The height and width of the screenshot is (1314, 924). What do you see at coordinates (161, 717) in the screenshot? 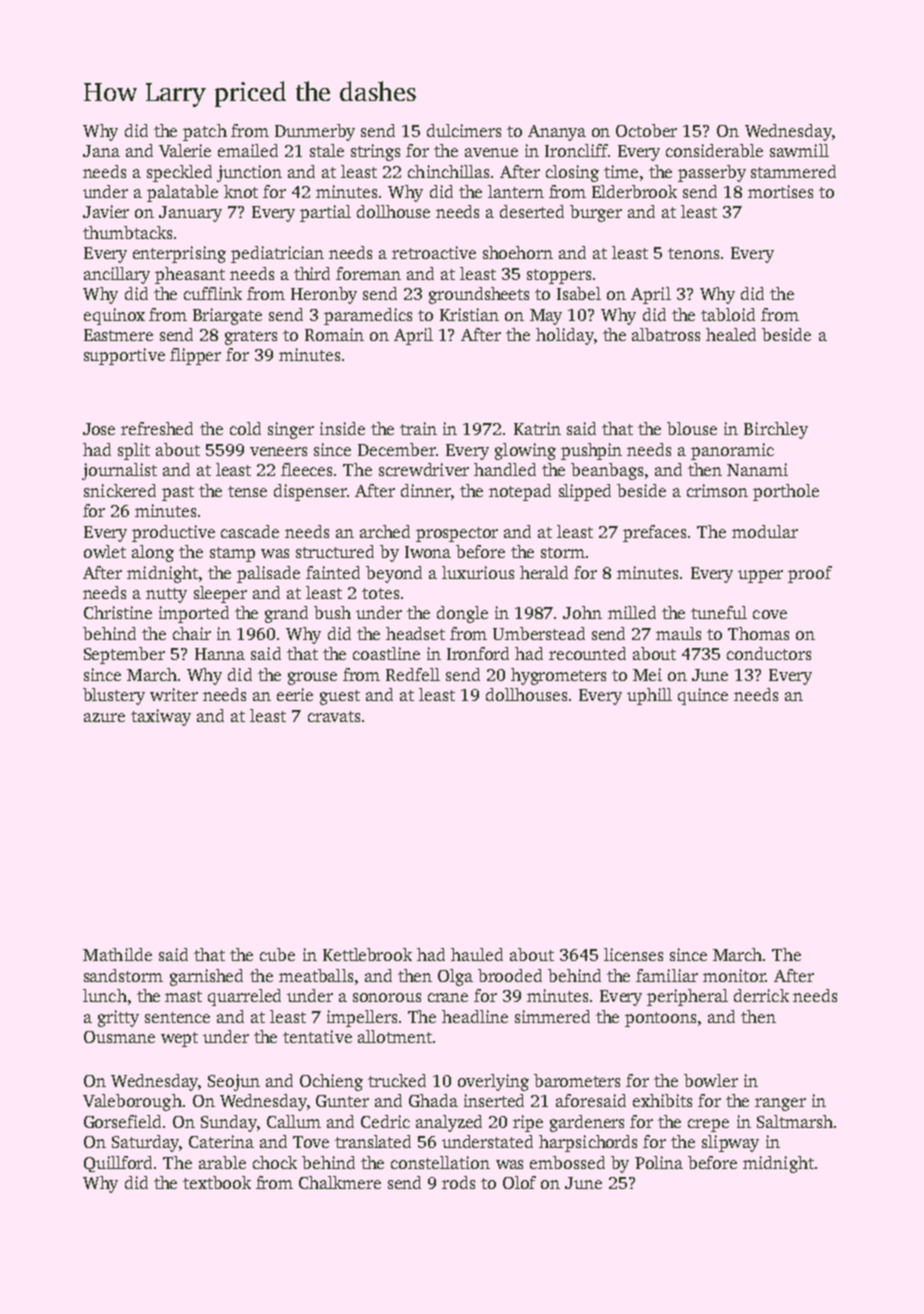
I see `taxiway` at bounding box center [161, 717].
